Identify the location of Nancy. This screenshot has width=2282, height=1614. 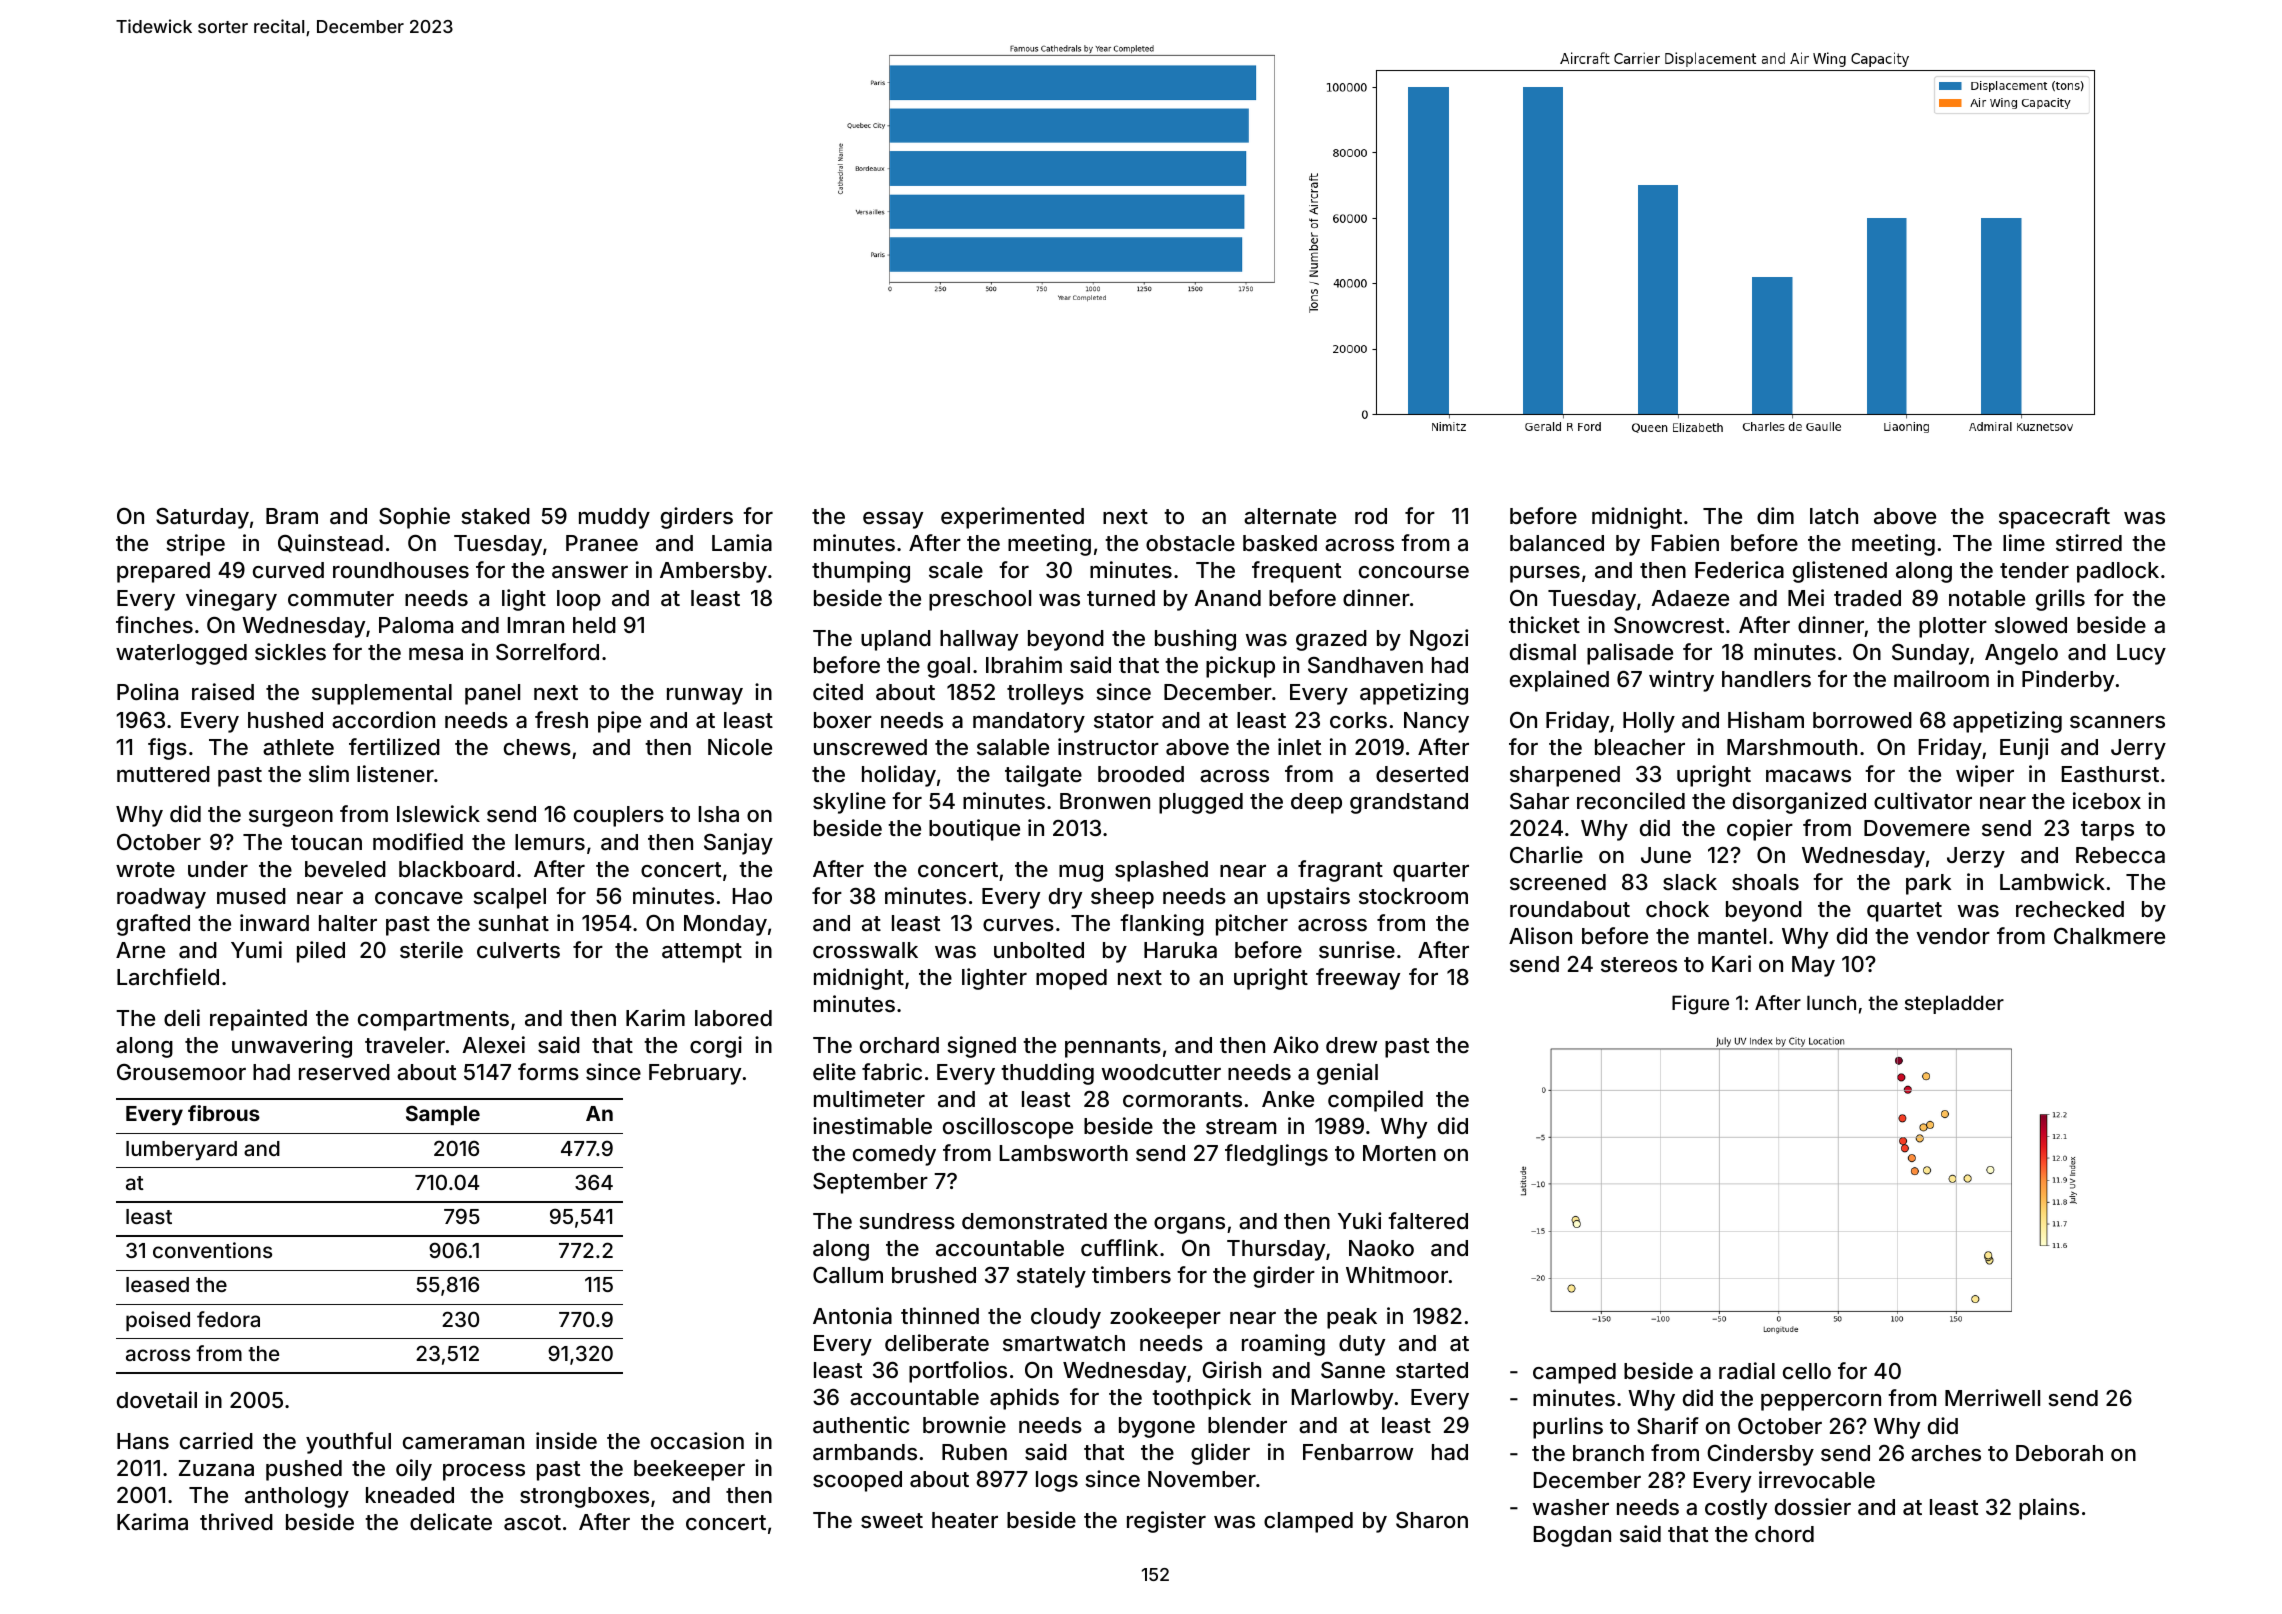
(1436, 722).
